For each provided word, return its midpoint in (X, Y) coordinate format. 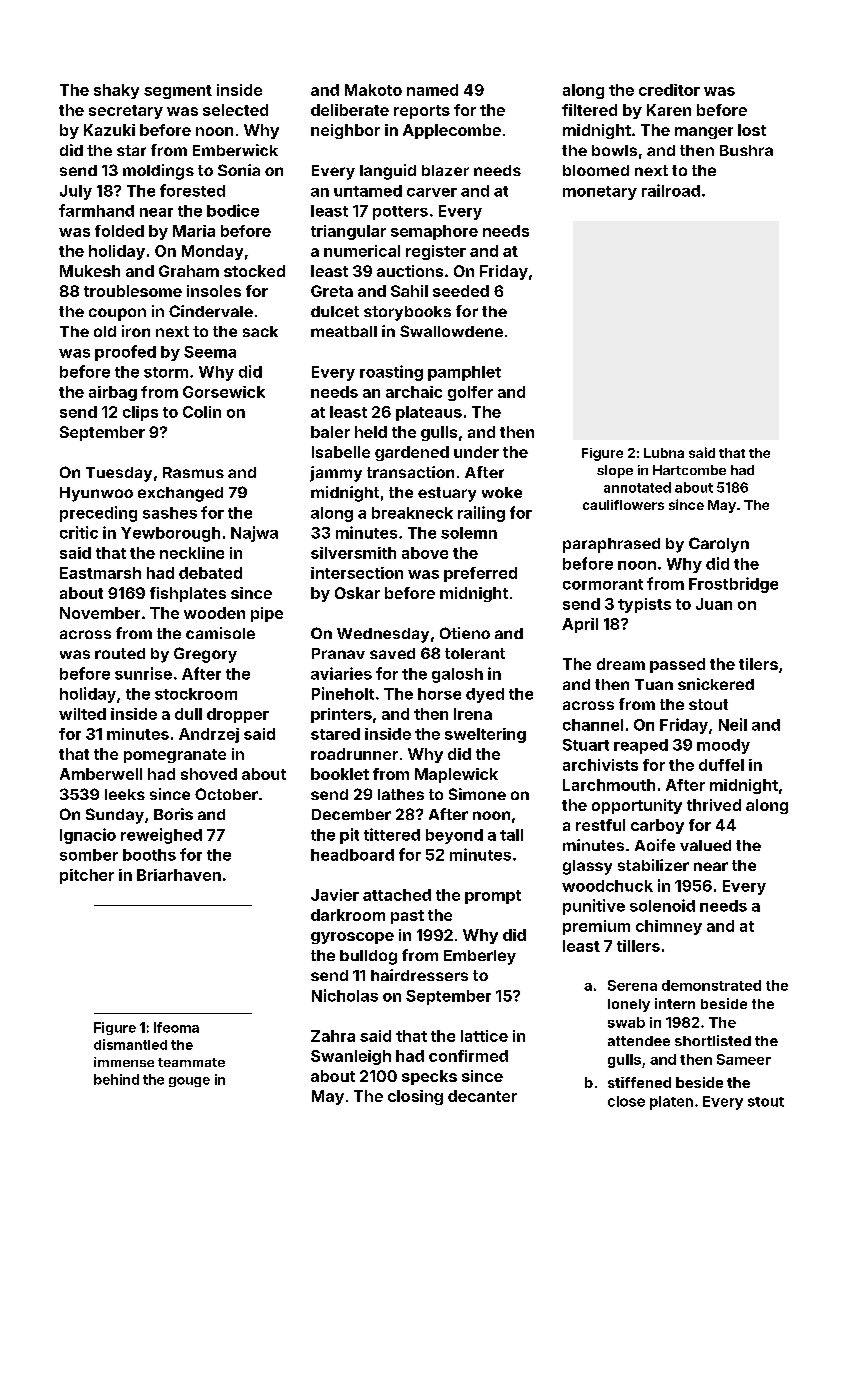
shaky (116, 91)
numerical (362, 251)
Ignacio (88, 836)
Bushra (746, 150)
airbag (113, 393)
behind (116, 1079)
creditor (669, 90)
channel (593, 725)
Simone (477, 794)
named (432, 90)
